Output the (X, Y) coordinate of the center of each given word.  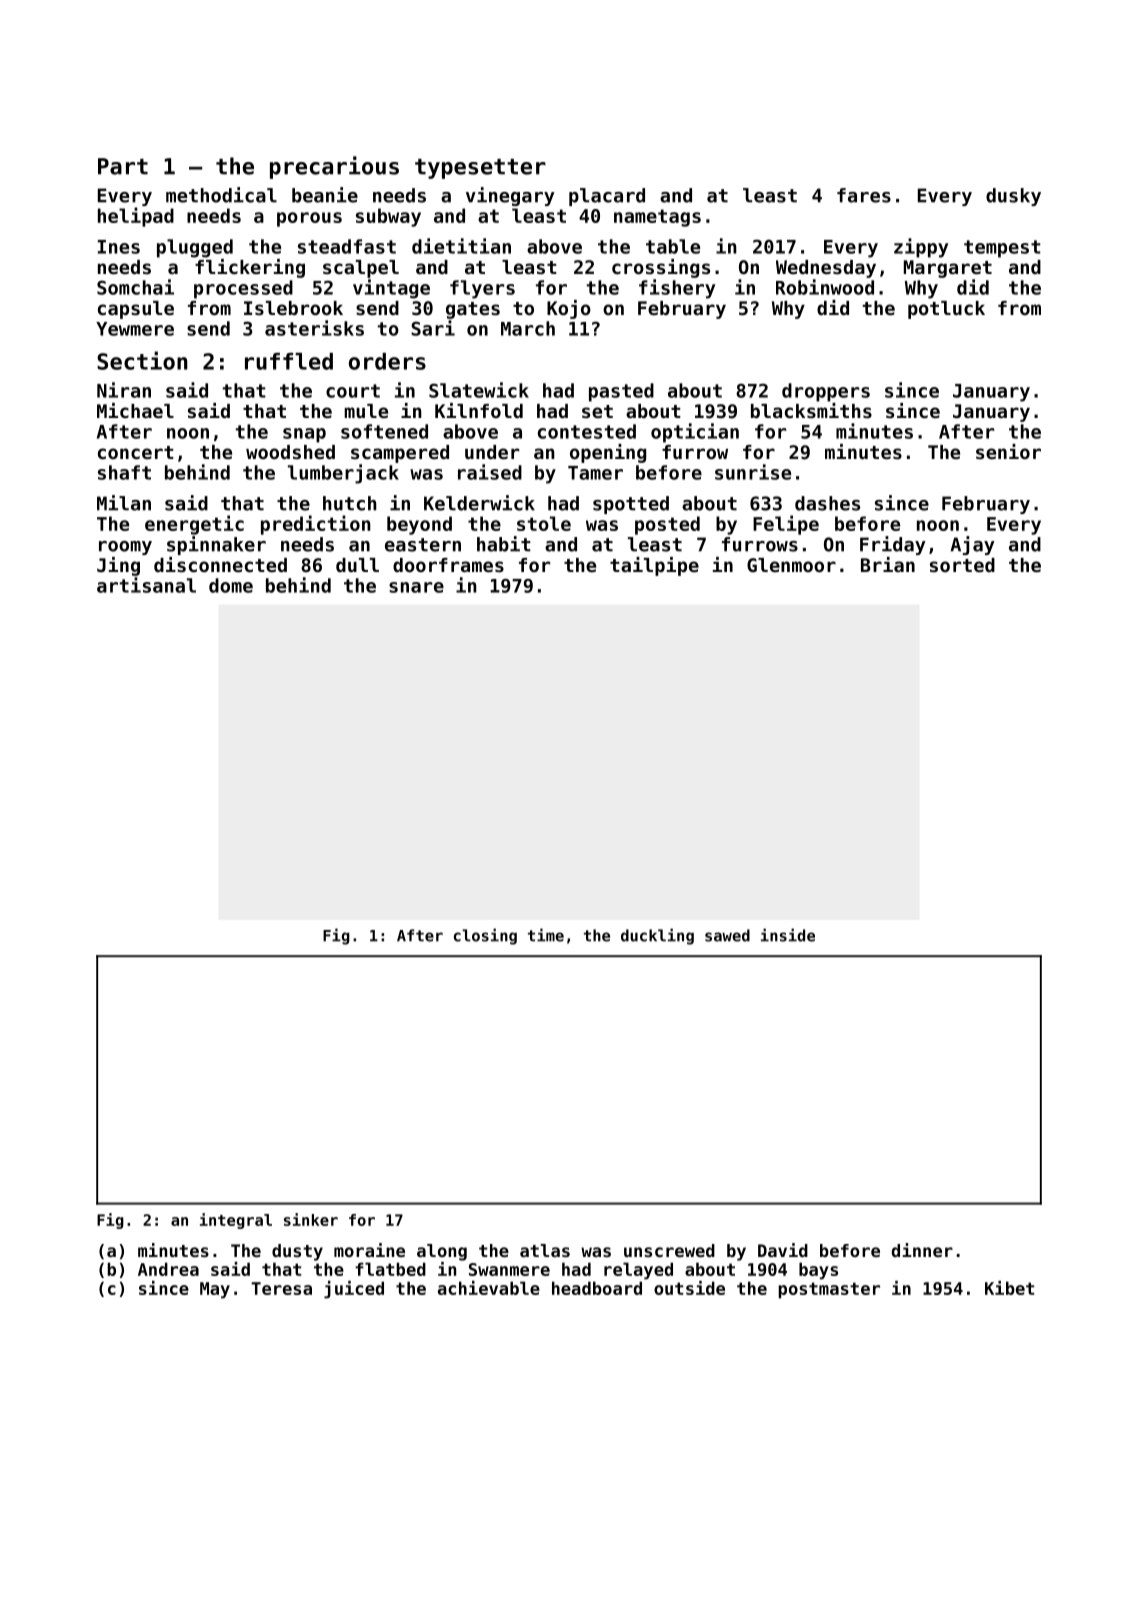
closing (485, 936)
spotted (631, 505)
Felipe (786, 525)
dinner (922, 1250)
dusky (1013, 197)
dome (231, 585)
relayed (638, 1271)
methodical (221, 195)
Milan (124, 503)
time (546, 935)
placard (607, 197)
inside (788, 935)
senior (1008, 451)
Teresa (281, 1288)
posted (667, 525)
